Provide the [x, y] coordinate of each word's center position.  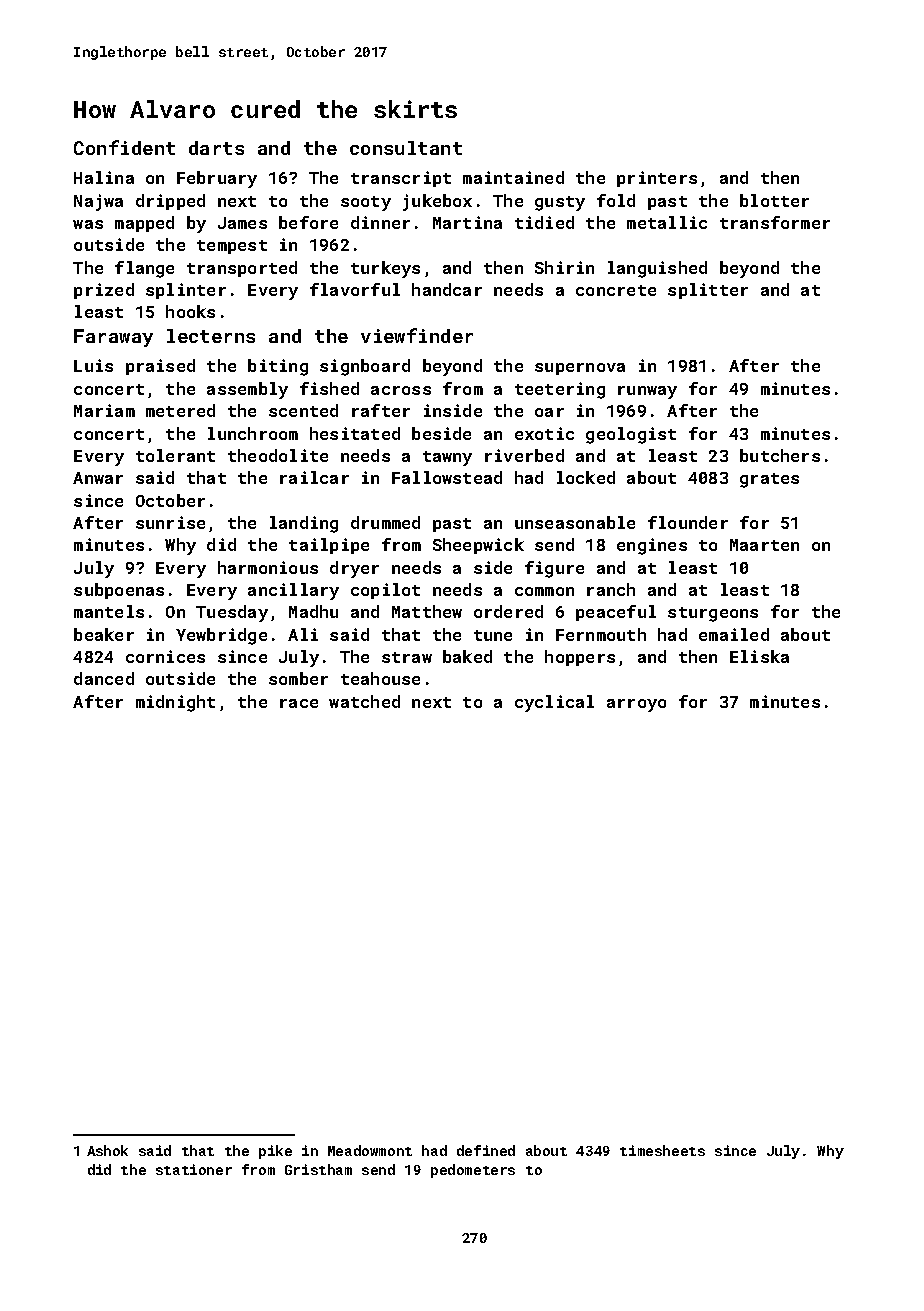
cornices [165, 656]
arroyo [636, 705]
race [299, 703]
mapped [144, 224]
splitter [708, 291]
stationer [194, 1169]
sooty [366, 203]
